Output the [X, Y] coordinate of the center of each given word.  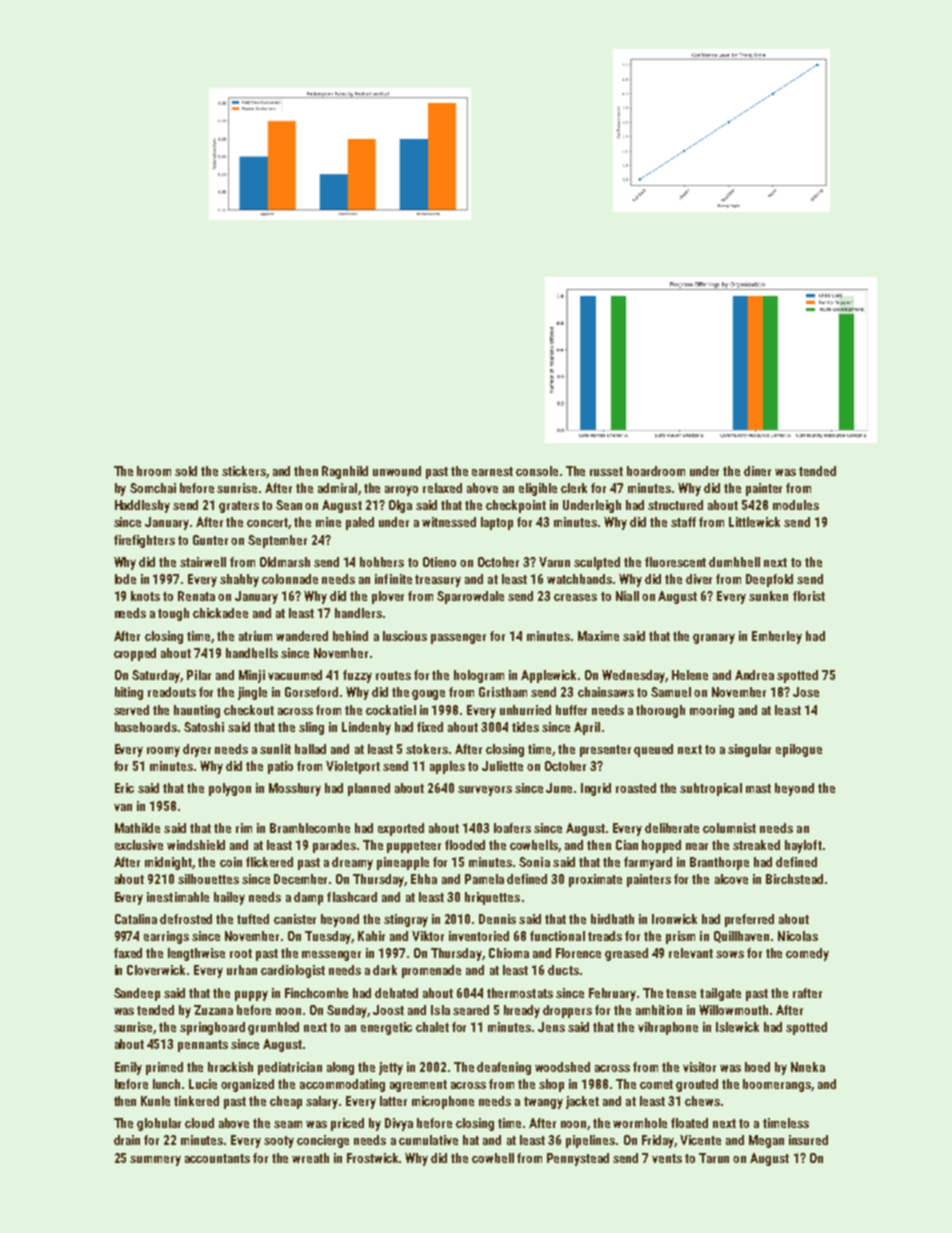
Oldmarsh [285, 562]
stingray [406, 920]
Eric [124, 788]
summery [155, 1161]
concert [268, 523]
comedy [807, 954]
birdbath [612, 919]
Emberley [777, 637]
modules [796, 505]
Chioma [509, 953]
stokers [427, 749]
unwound [397, 471]
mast [758, 788]
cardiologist [293, 971]
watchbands [579, 579]
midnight [169, 863]
